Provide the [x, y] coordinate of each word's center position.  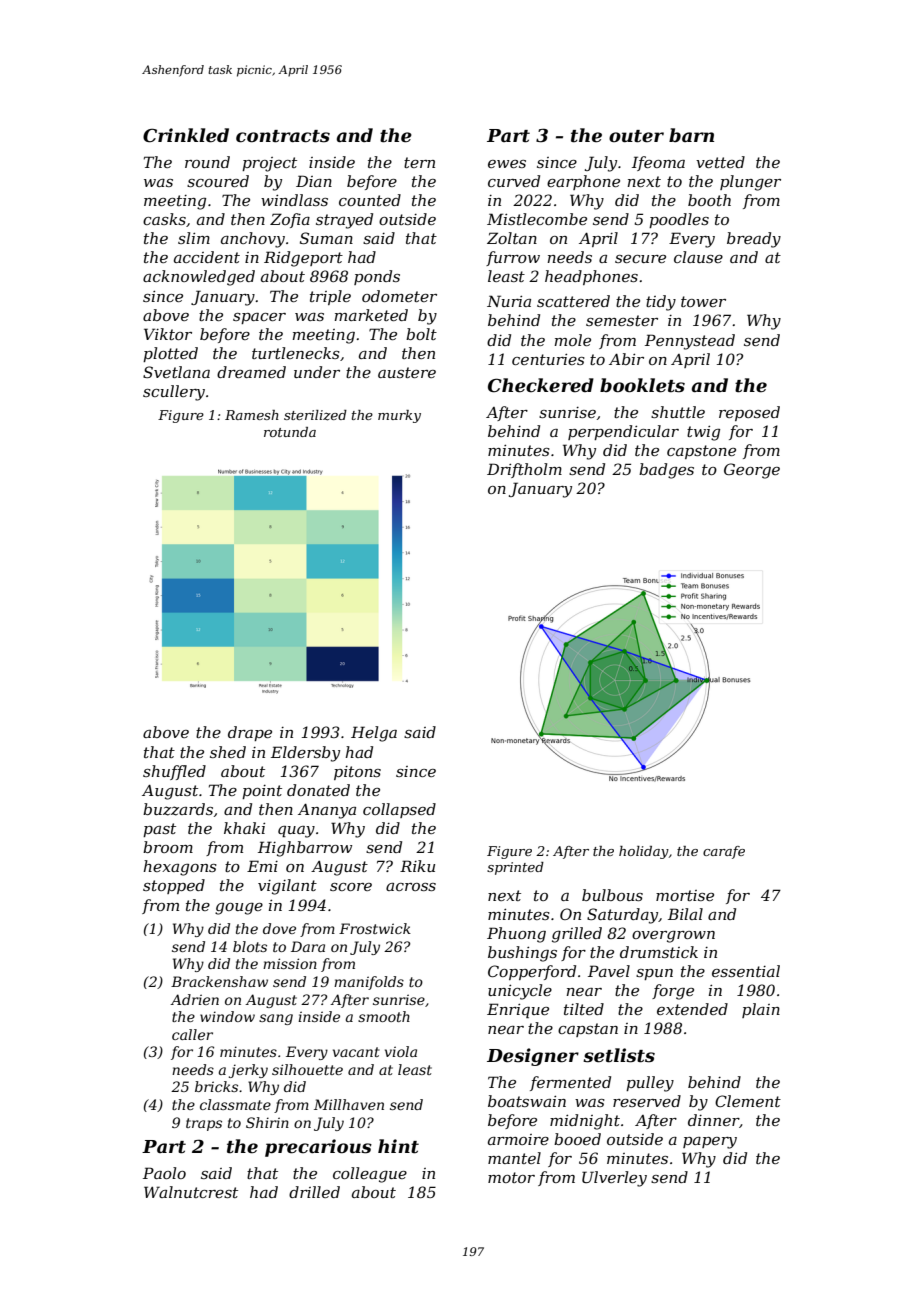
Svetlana [176, 372]
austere [407, 372]
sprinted [515, 868]
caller [192, 1034]
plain [761, 1010]
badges [666, 471]
